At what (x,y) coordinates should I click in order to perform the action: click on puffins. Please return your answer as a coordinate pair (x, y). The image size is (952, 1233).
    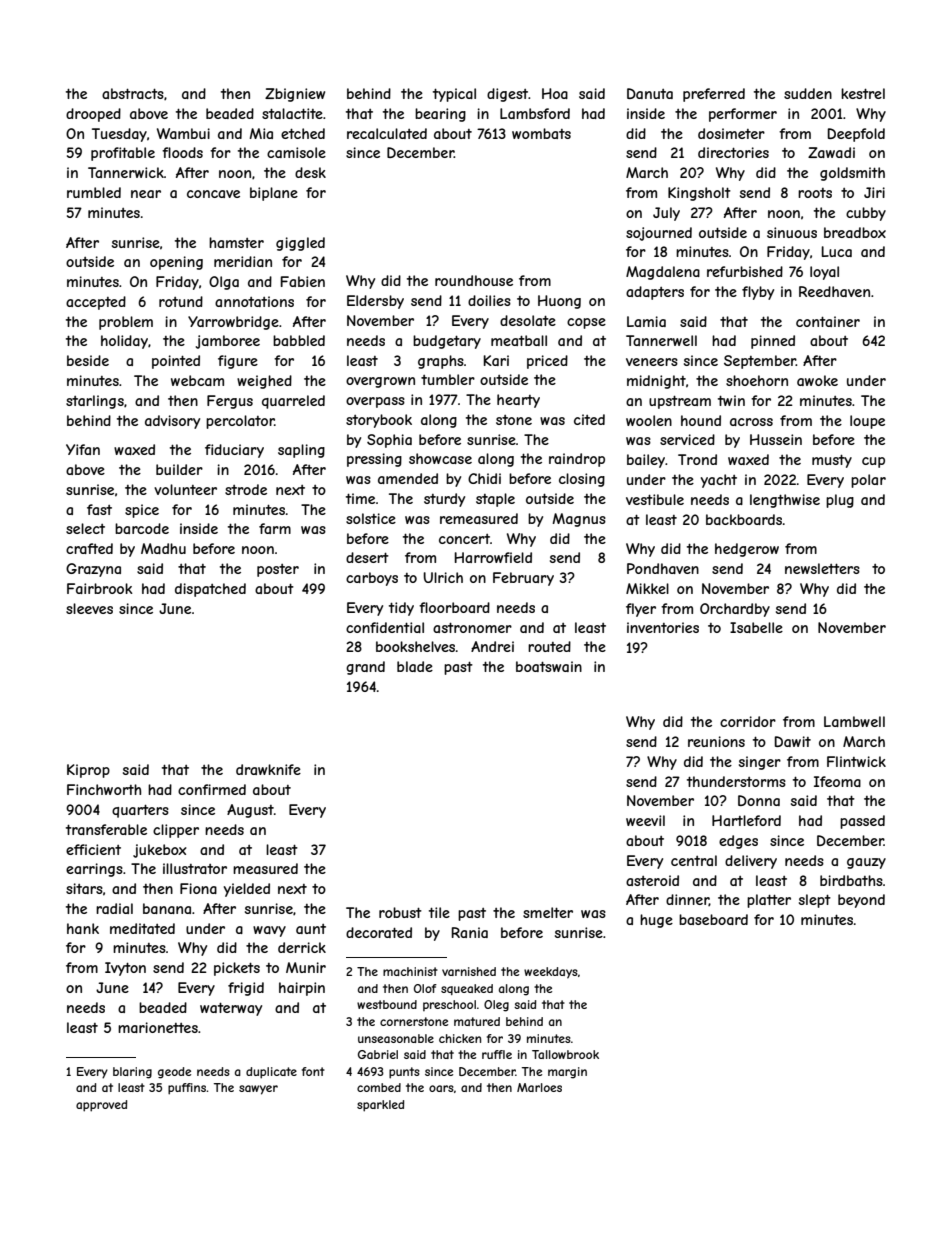
    Looking at the image, I should click on (187, 1089).
